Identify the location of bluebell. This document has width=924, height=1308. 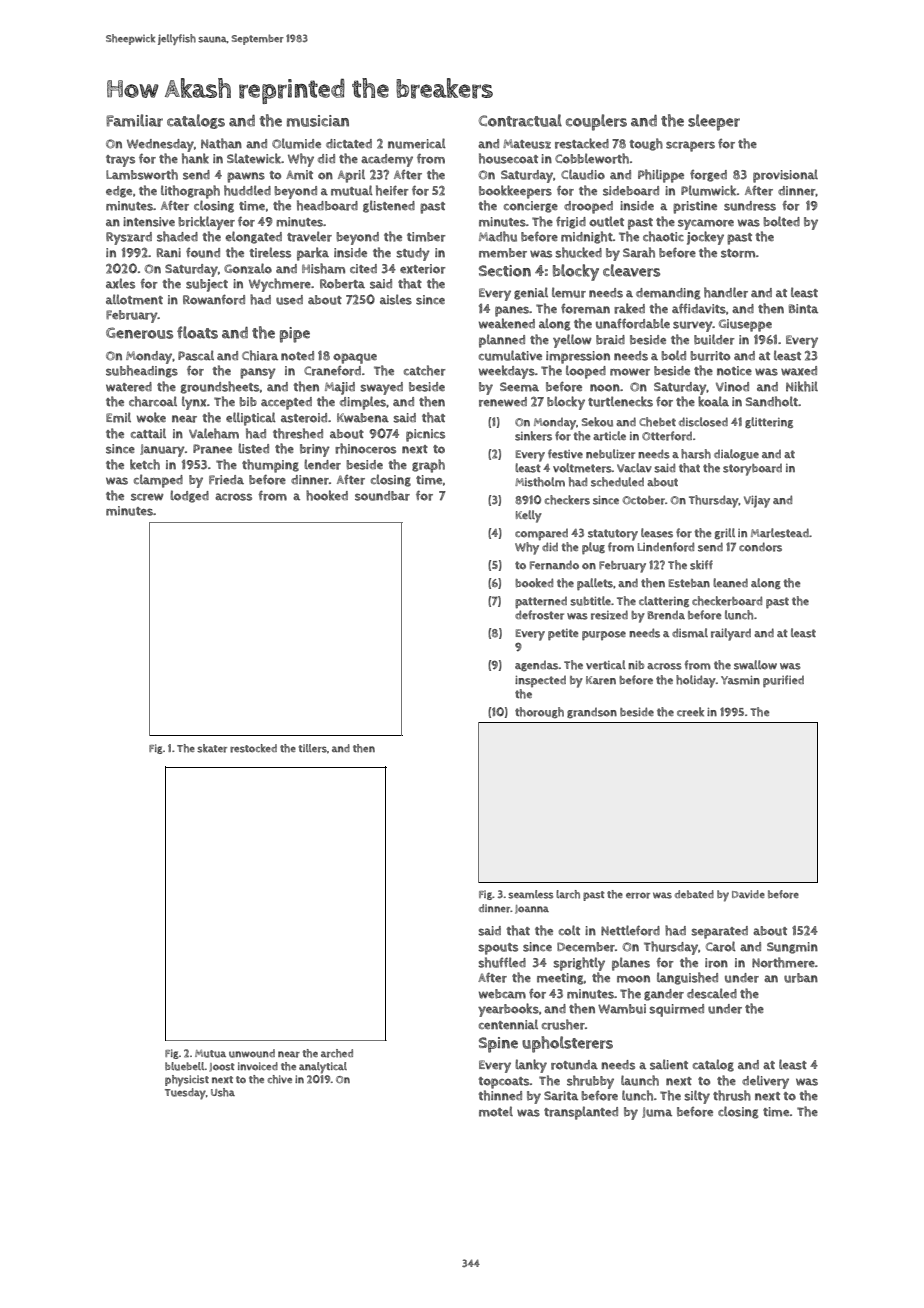
(185, 1066).
